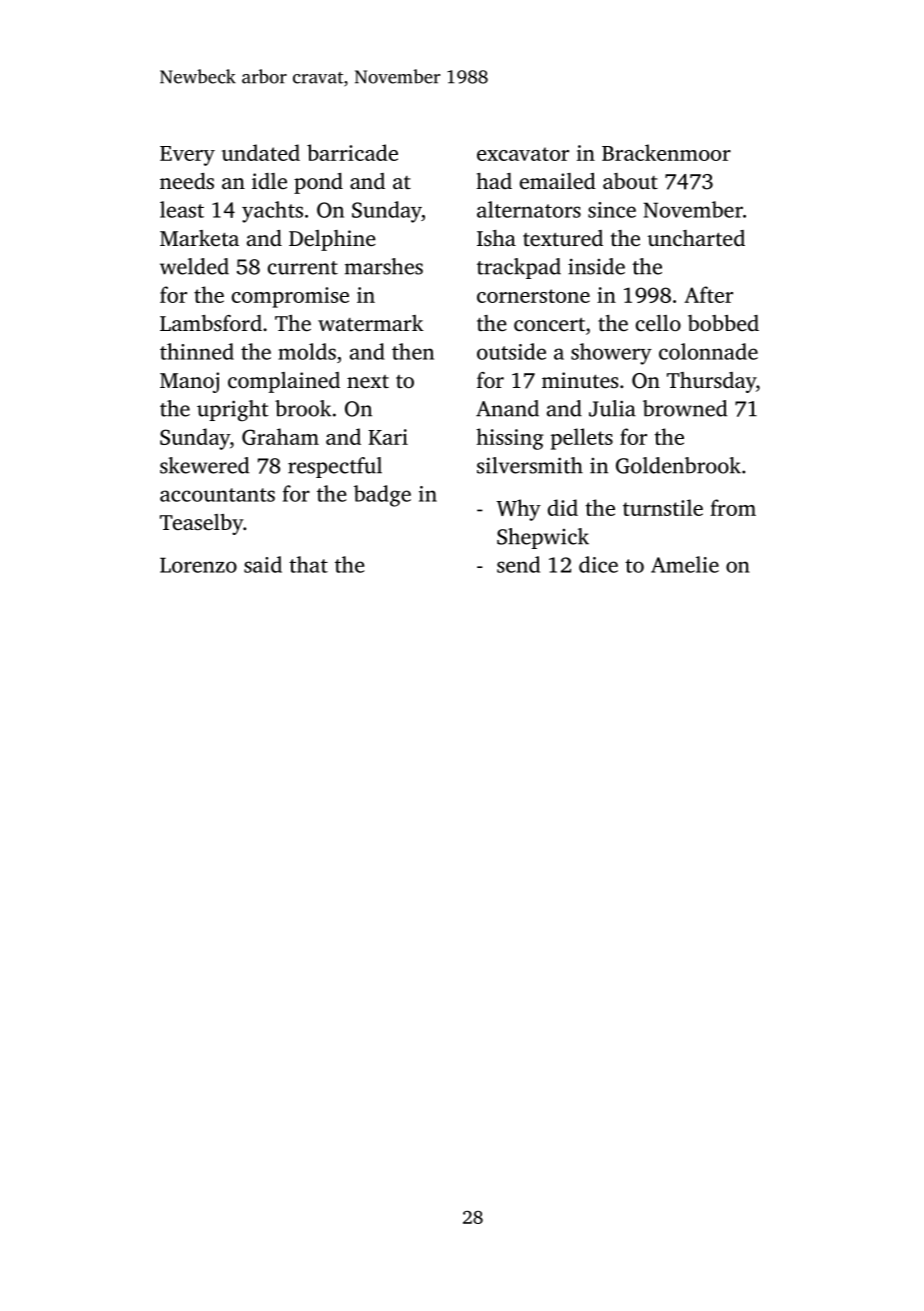  I want to click on Every, so click(187, 156).
